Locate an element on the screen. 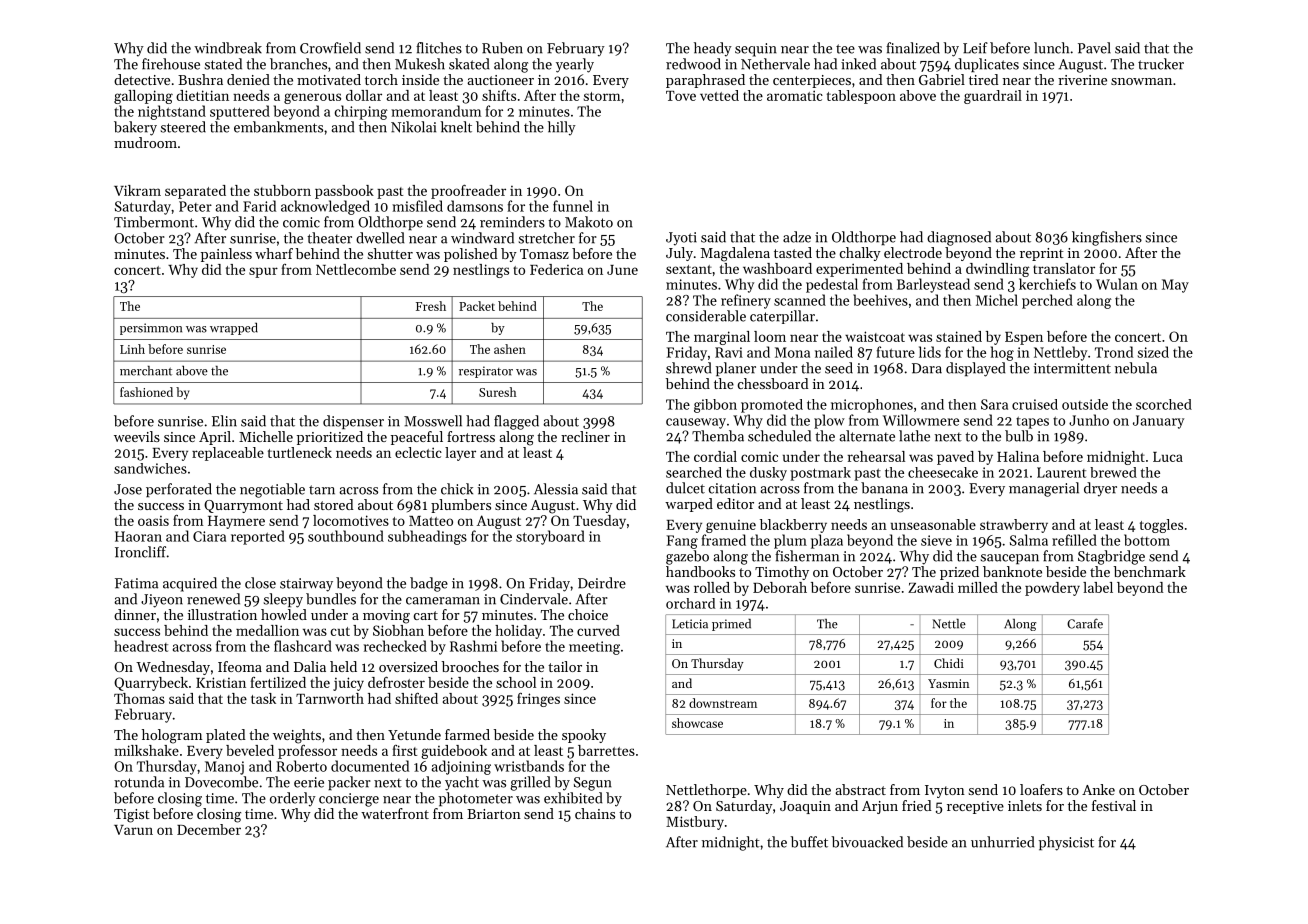  Pavel is located at coordinates (1094, 48).
